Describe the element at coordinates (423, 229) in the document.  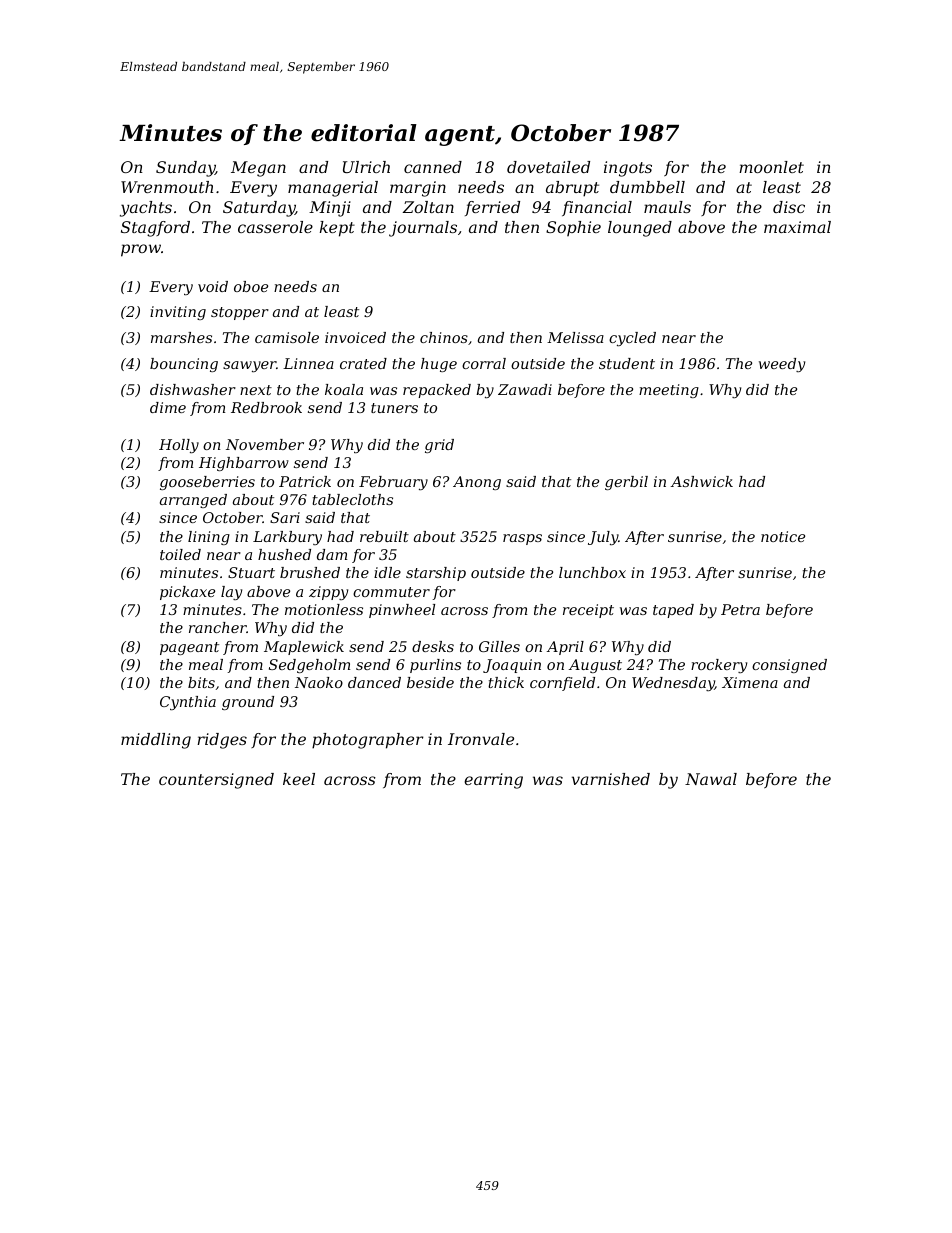
I see `journals` at that location.
